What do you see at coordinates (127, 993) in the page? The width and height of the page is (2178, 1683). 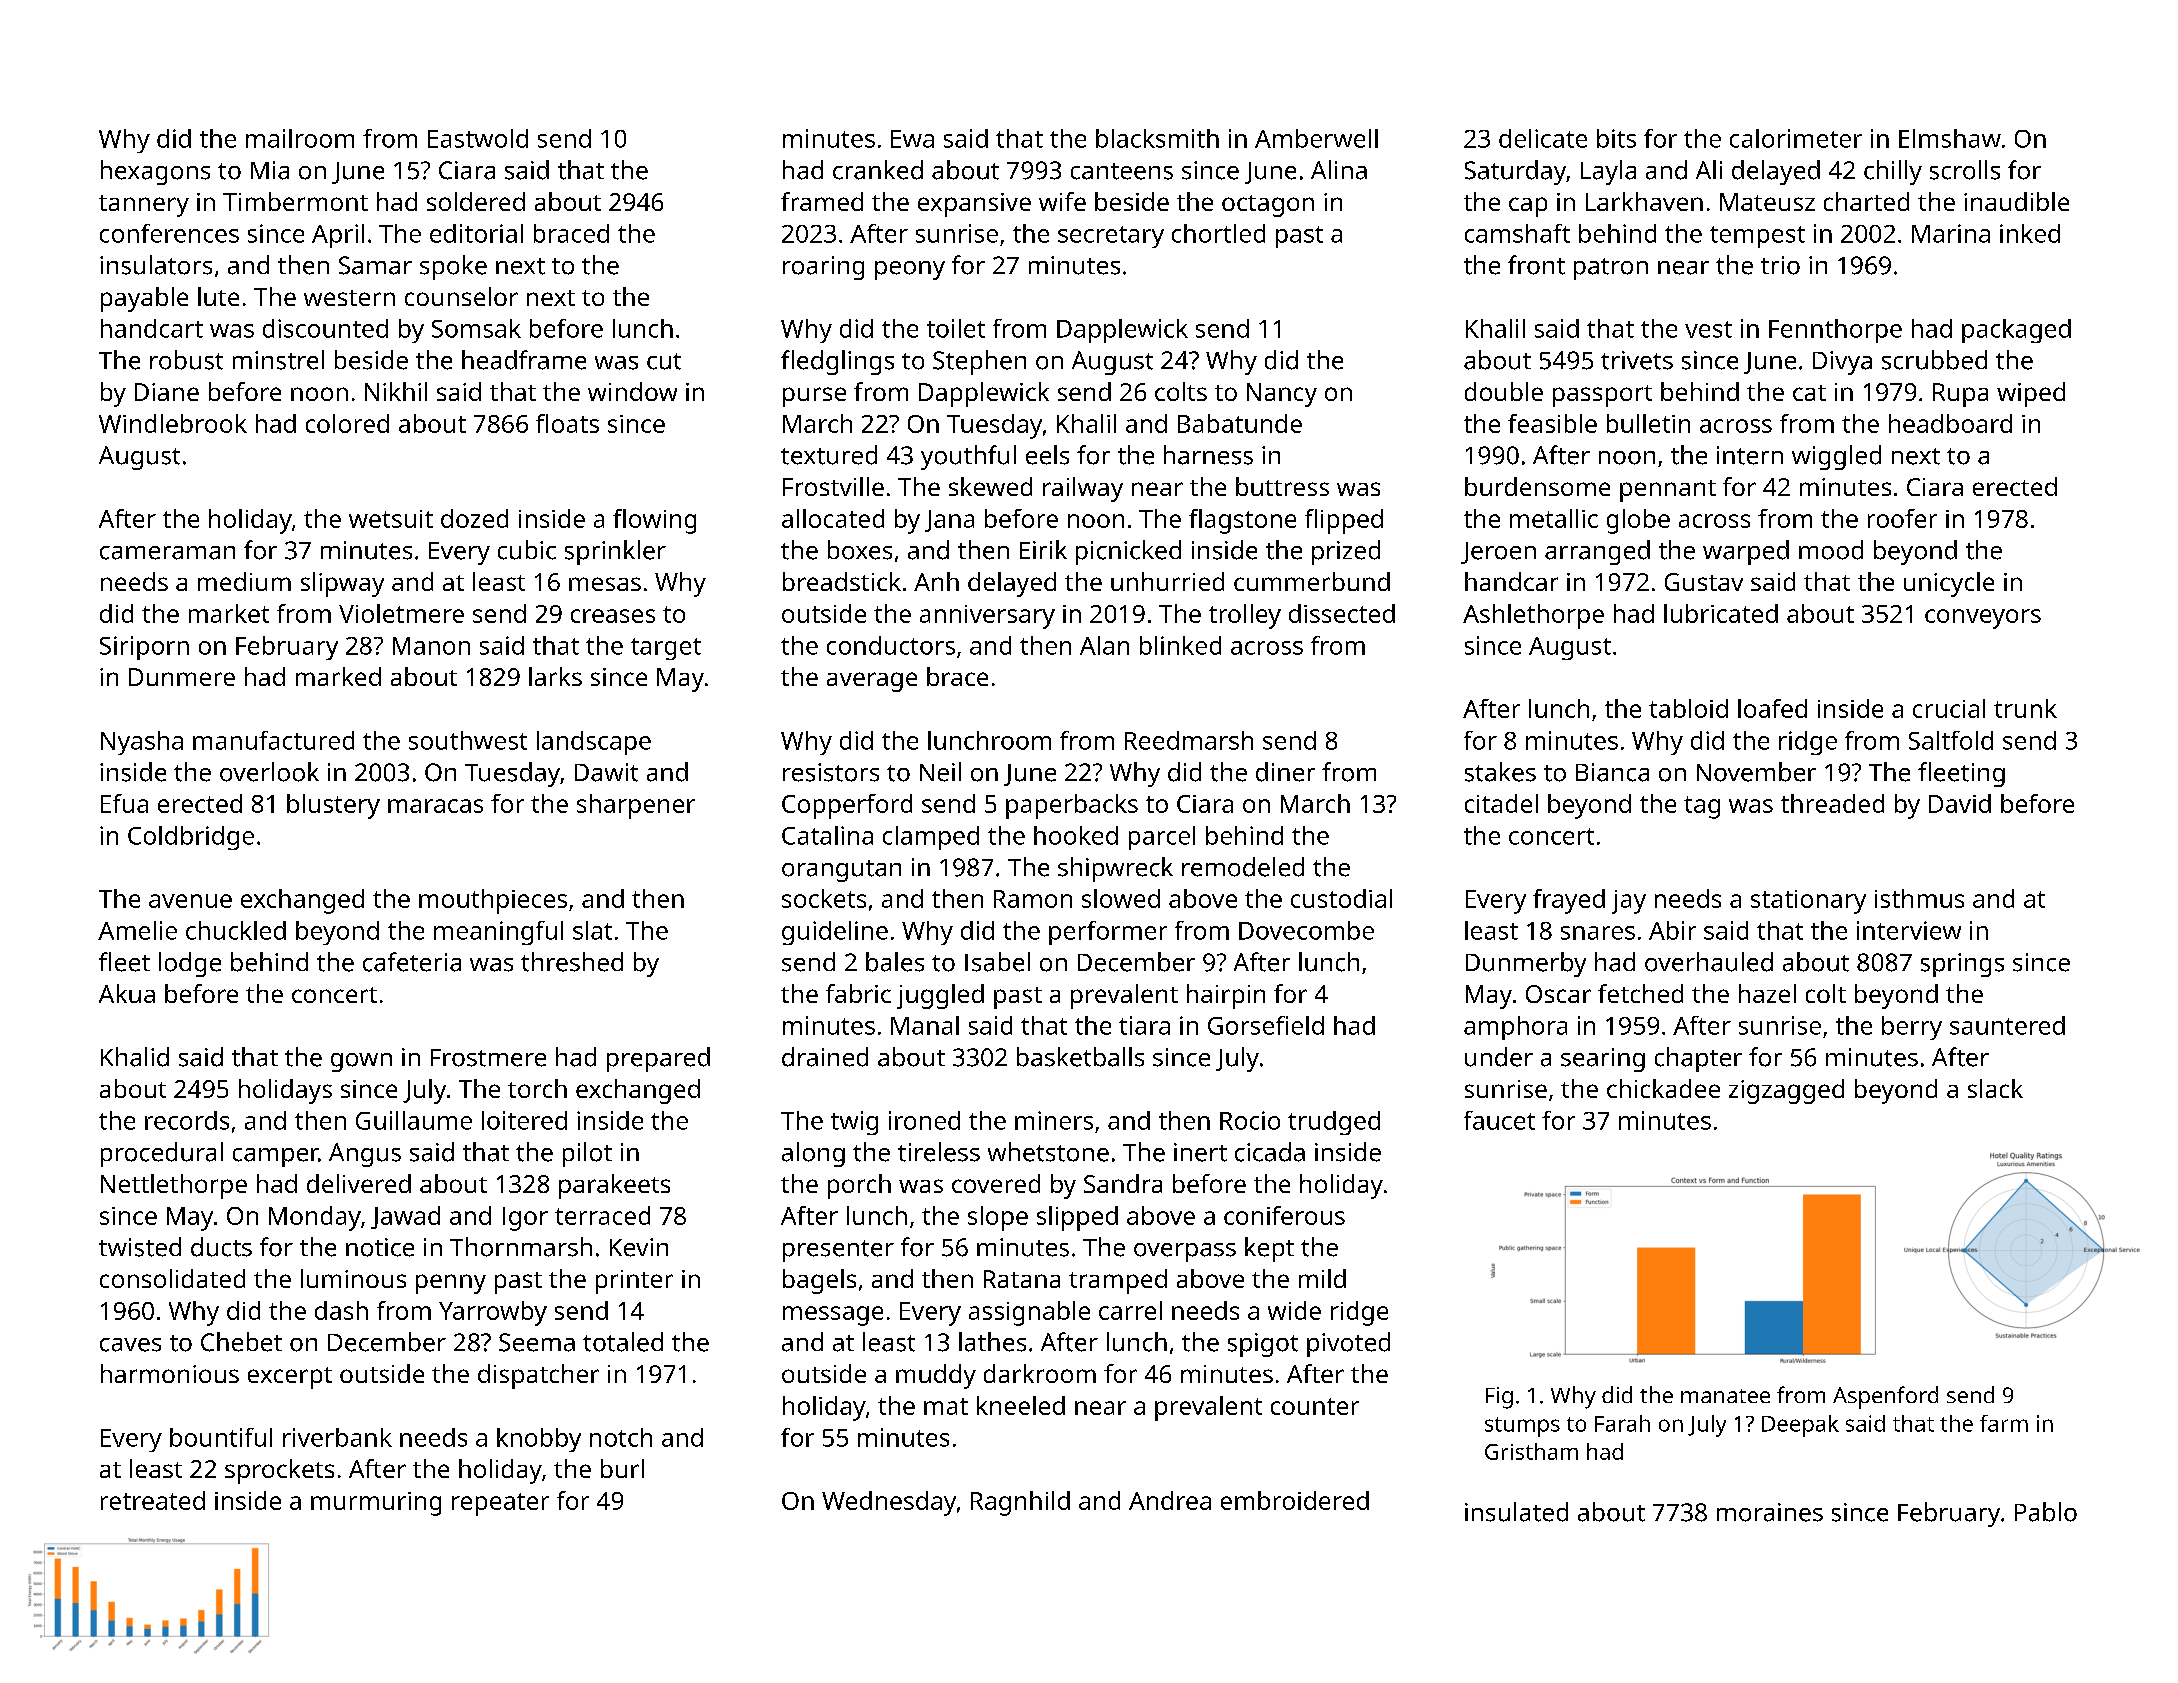 I see `Akua` at bounding box center [127, 993].
